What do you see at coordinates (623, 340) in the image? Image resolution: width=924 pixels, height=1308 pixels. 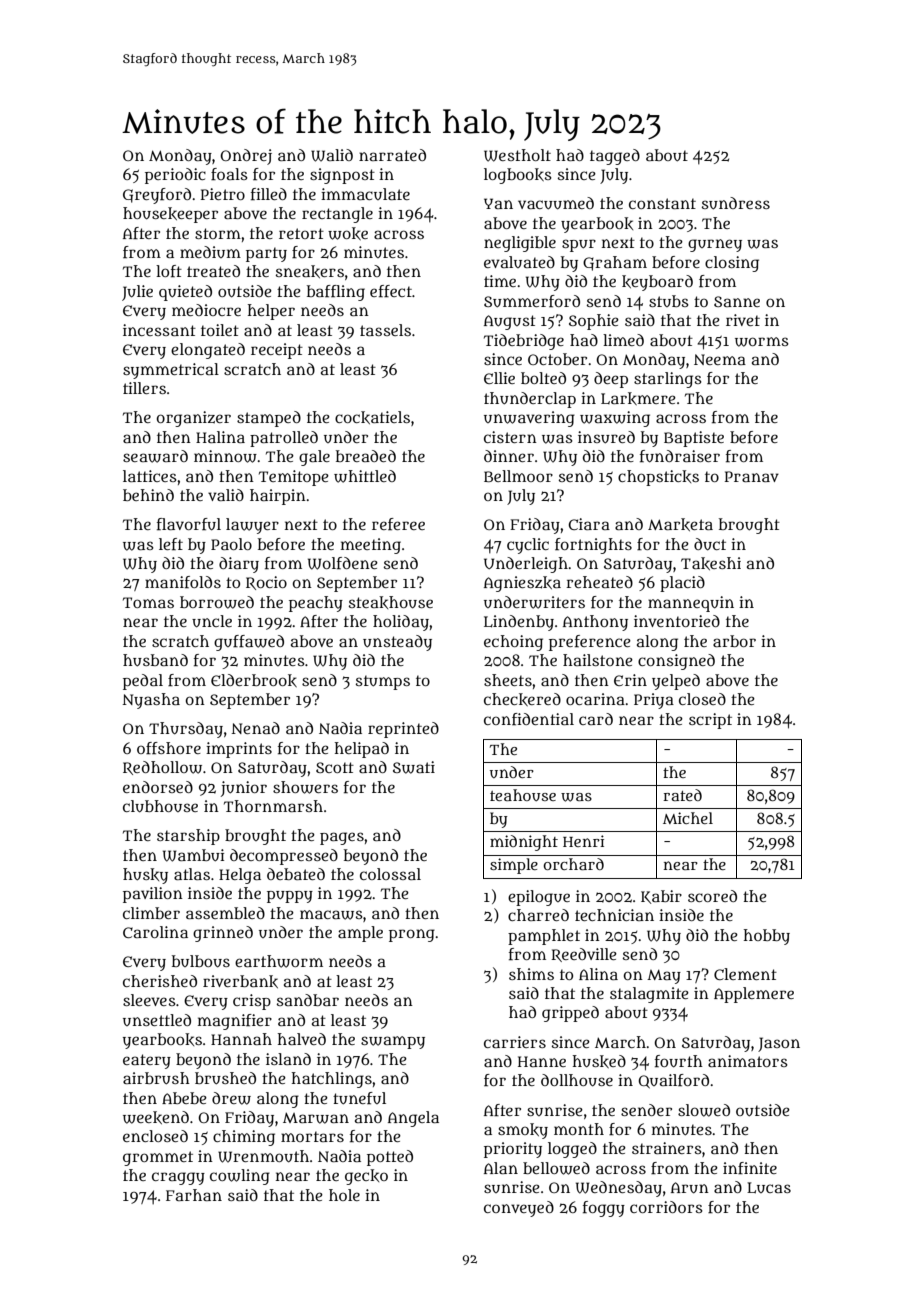 I see `limed` at bounding box center [623, 340].
